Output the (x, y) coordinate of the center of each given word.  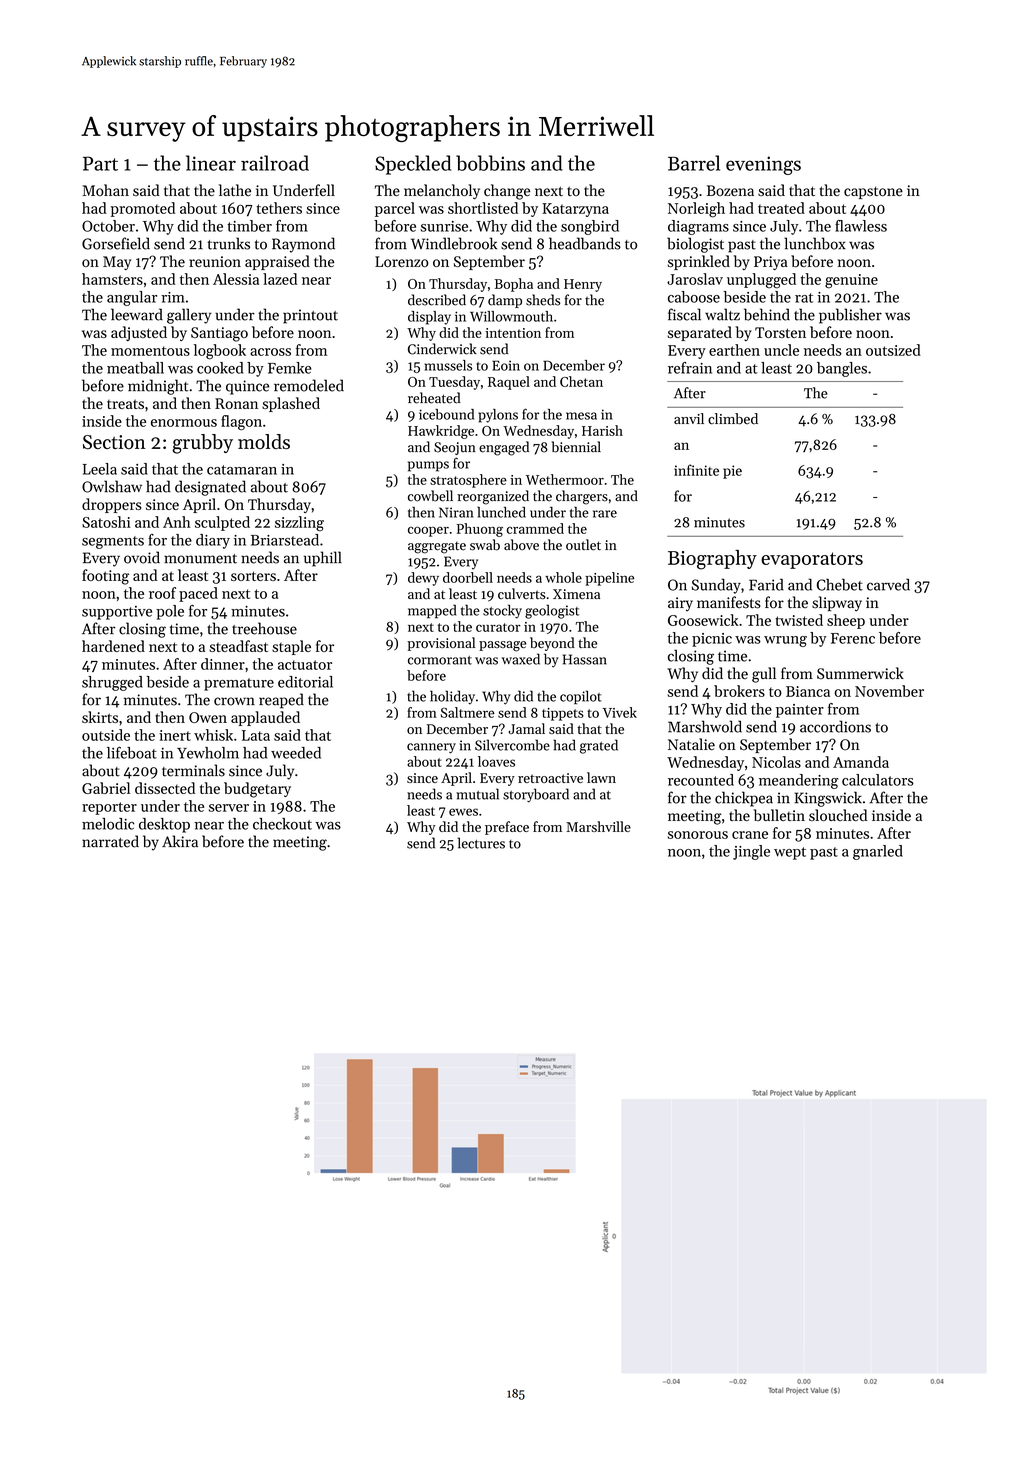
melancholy (442, 191)
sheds (543, 300)
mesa (581, 416)
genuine (851, 281)
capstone (873, 193)
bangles (842, 369)
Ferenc (853, 638)
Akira (180, 841)
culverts (522, 593)
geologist (552, 611)
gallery (189, 316)
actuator (305, 665)
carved (888, 584)
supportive (117, 613)
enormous (184, 423)
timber (249, 226)
